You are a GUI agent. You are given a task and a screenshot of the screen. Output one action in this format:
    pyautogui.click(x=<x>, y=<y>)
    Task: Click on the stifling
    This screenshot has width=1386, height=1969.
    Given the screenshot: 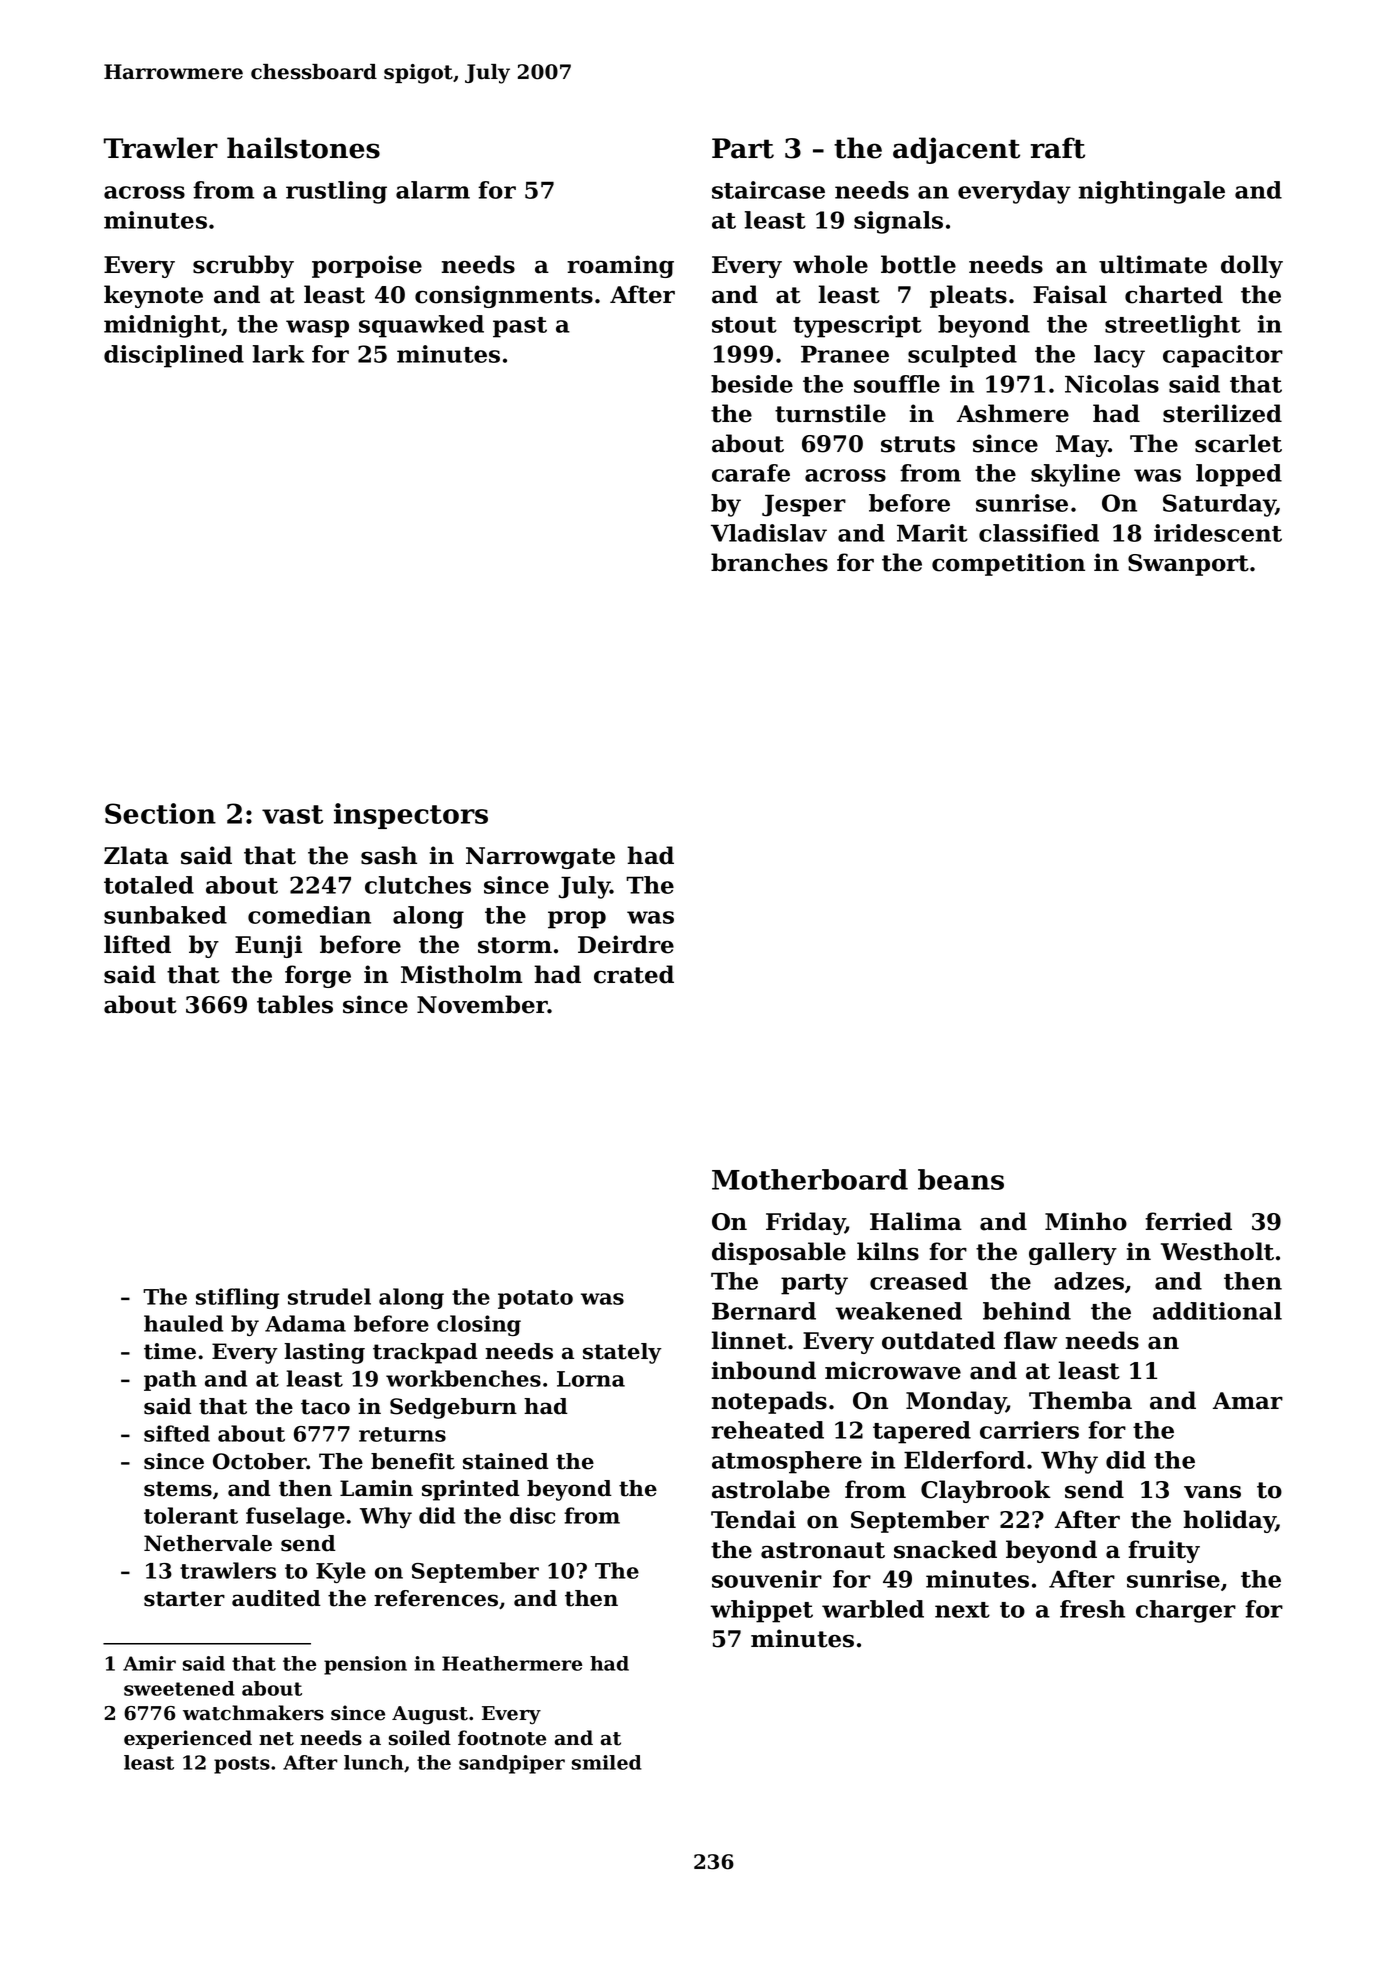 What is the action you would take?
    pyautogui.click(x=237, y=1298)
